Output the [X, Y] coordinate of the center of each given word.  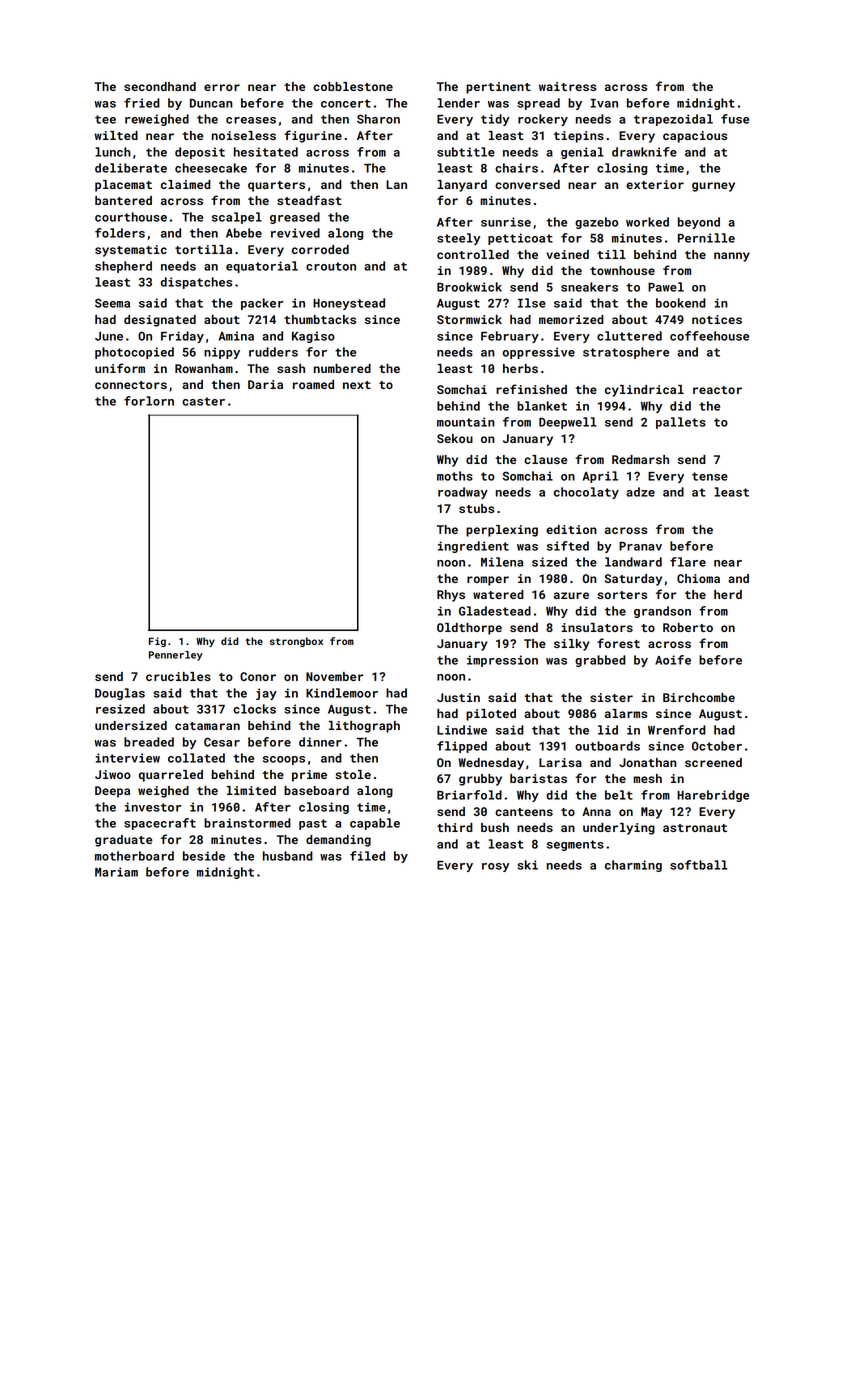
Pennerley [176, 656]
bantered [123, 200]
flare [688, 562]
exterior [655, 184]
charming [633, 866]
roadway [463, 493]
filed [367, 856]
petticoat [520, 239]
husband [288, 856]
